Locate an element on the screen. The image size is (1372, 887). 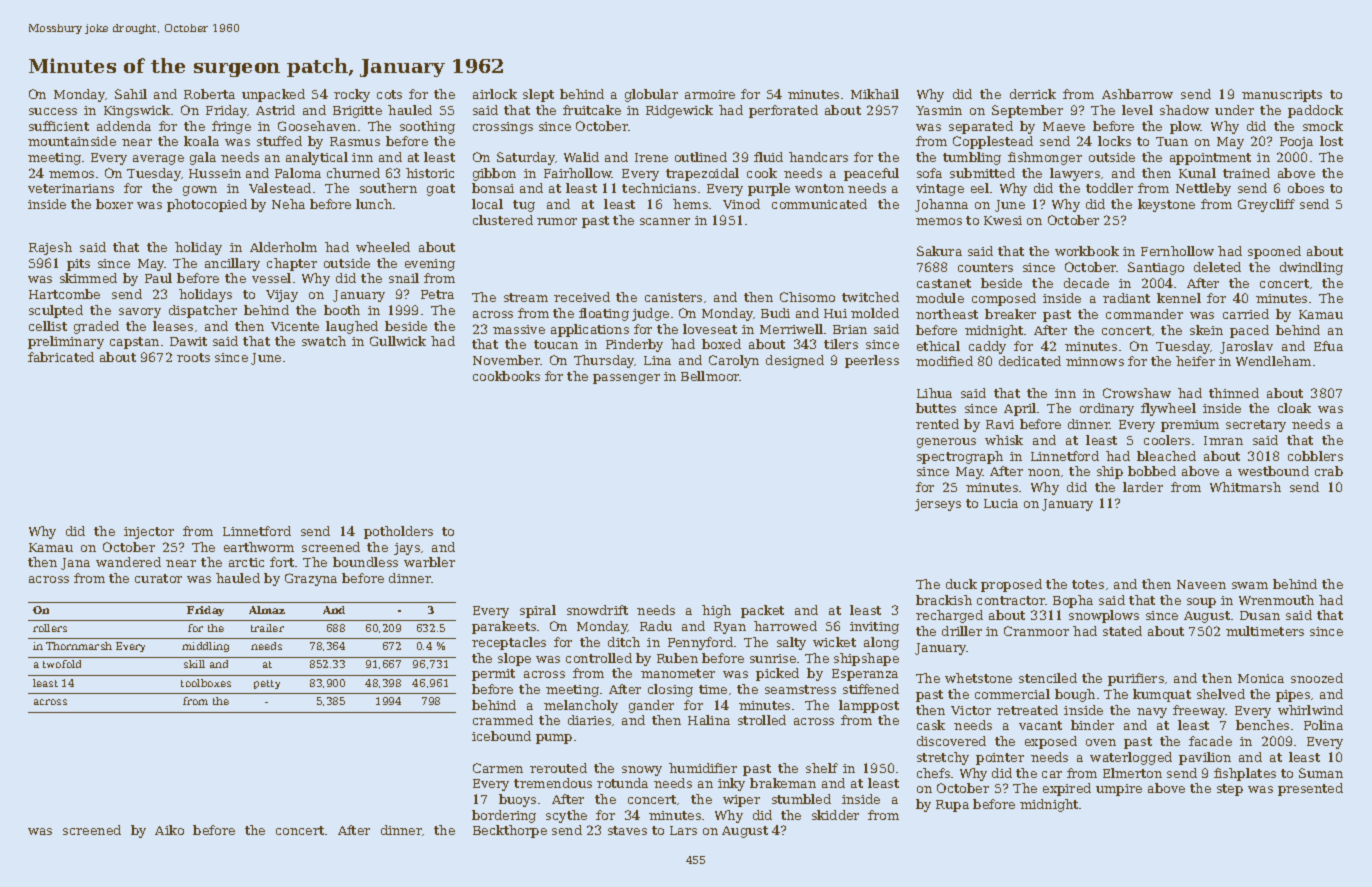
oven is located at coordinates (1101, 742).
